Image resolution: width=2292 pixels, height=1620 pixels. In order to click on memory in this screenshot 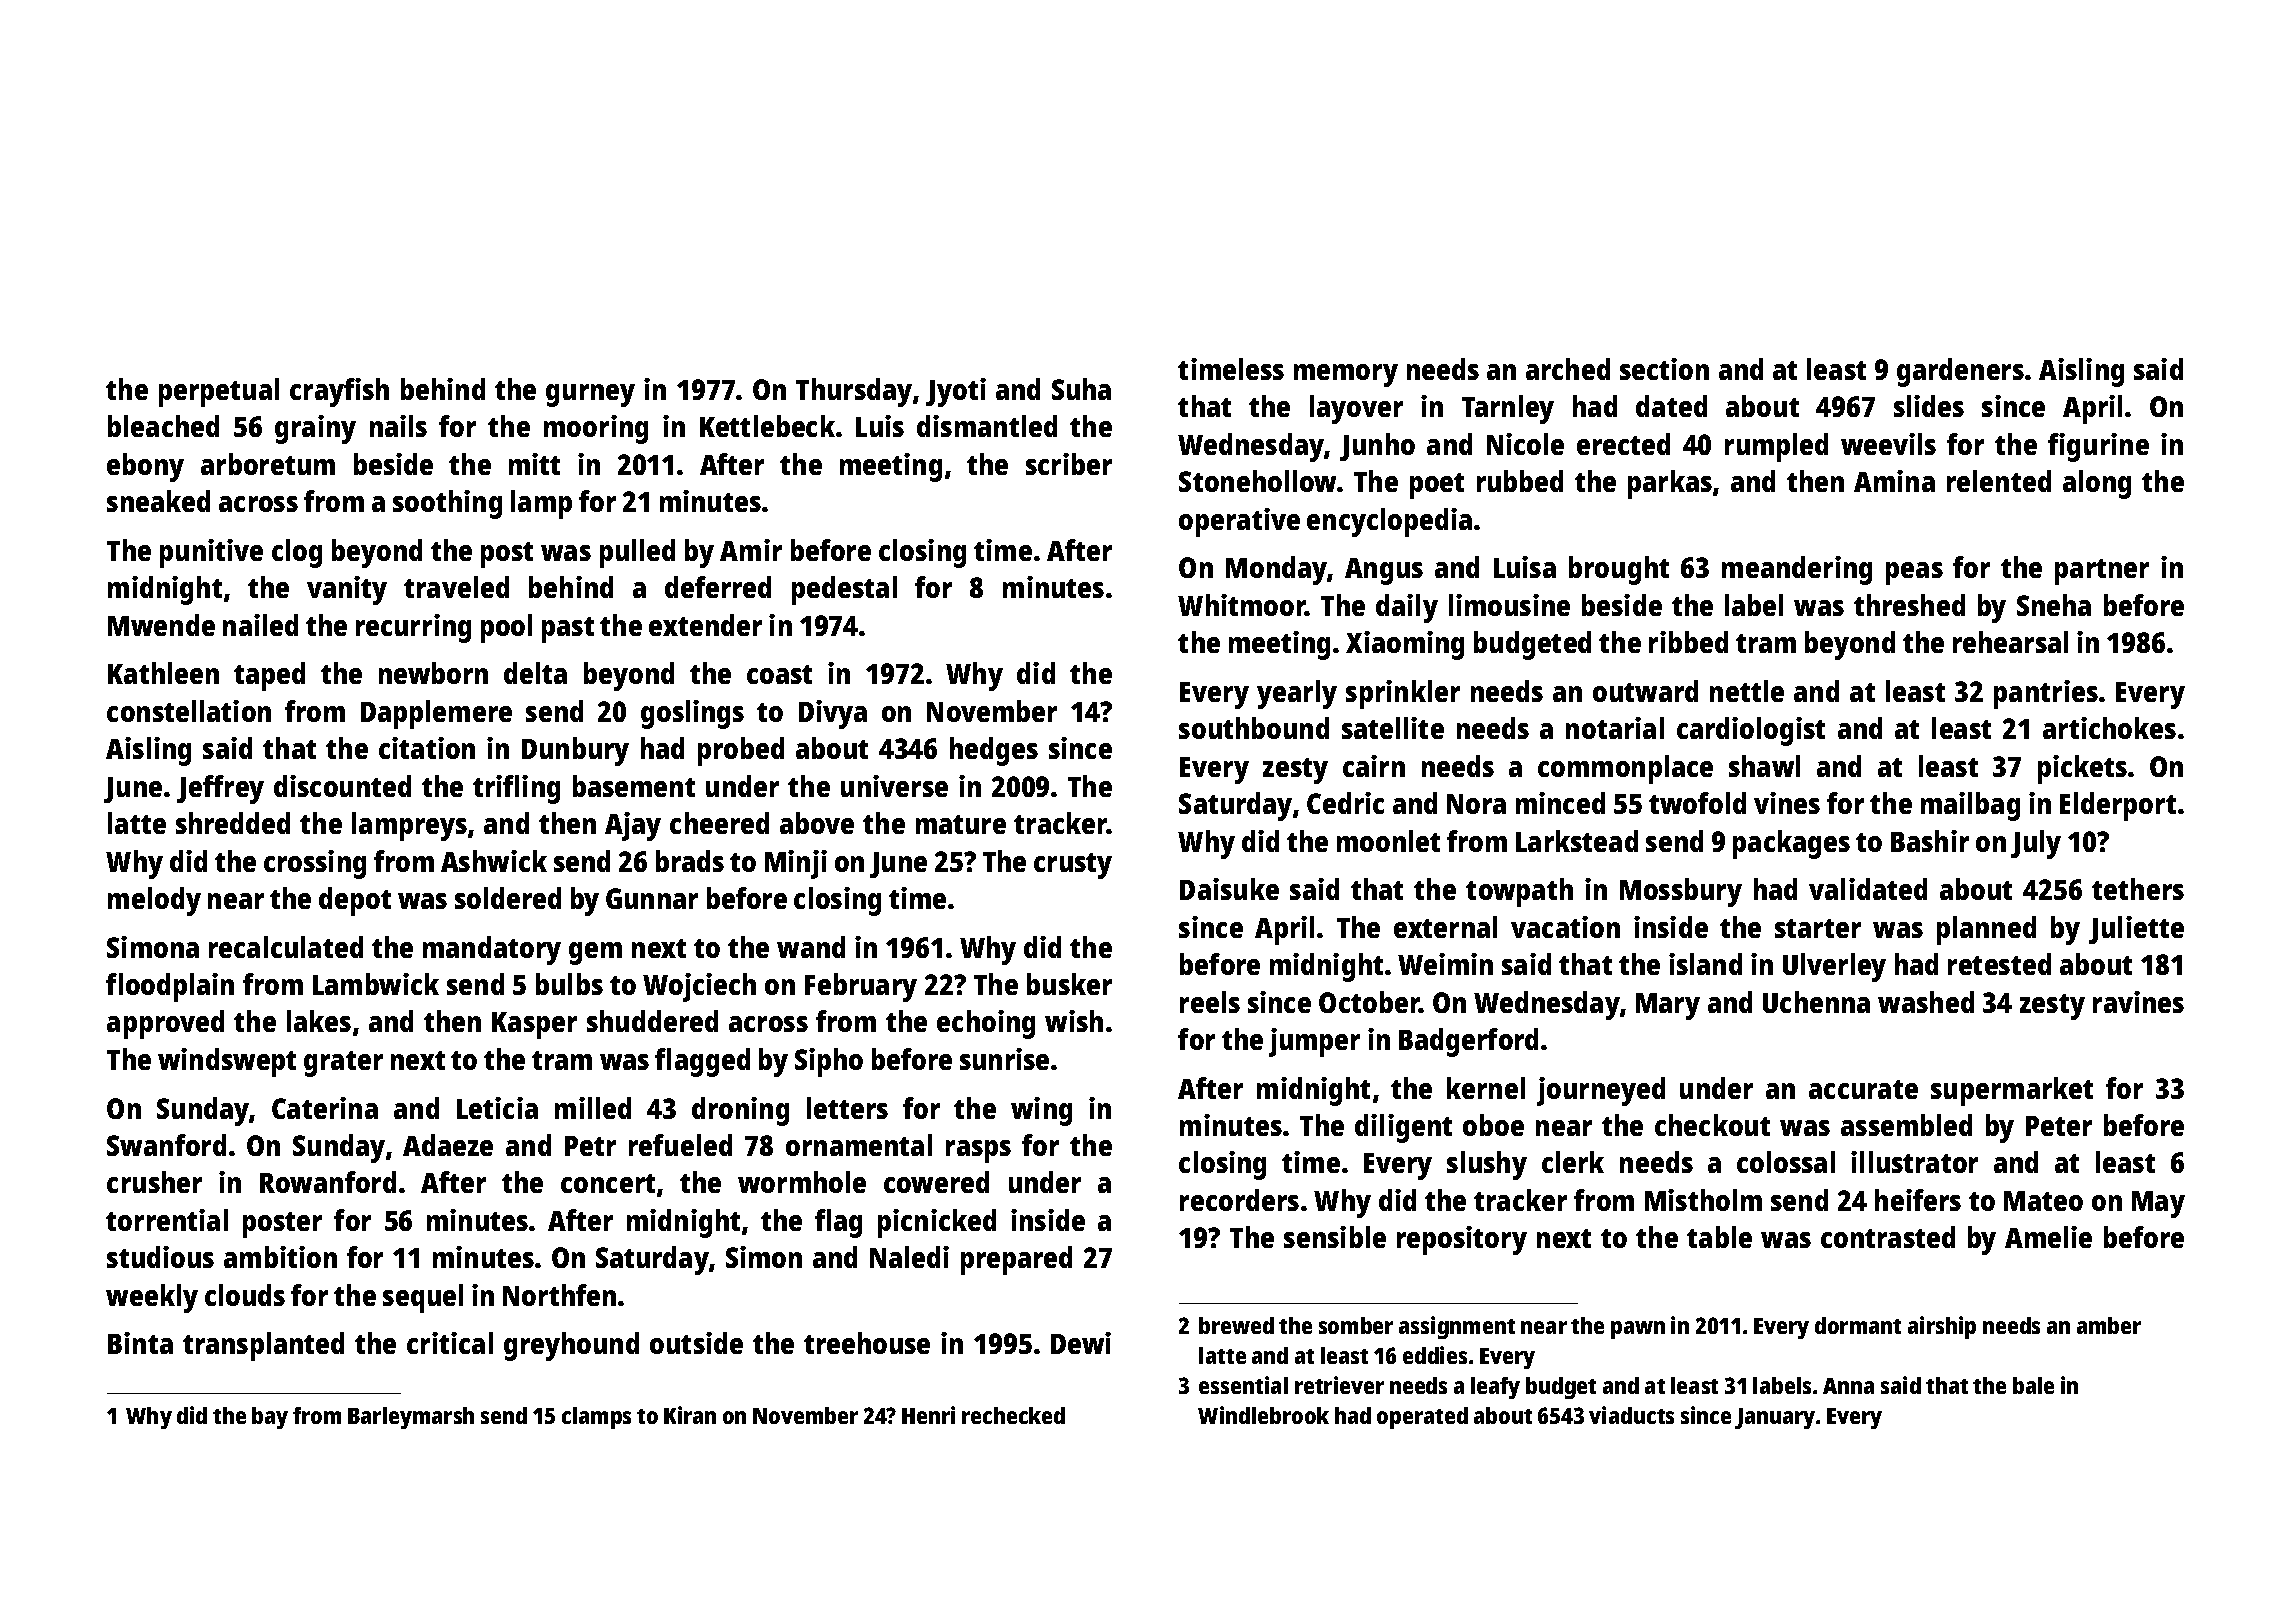, I will do `click(1346, 375)`.
